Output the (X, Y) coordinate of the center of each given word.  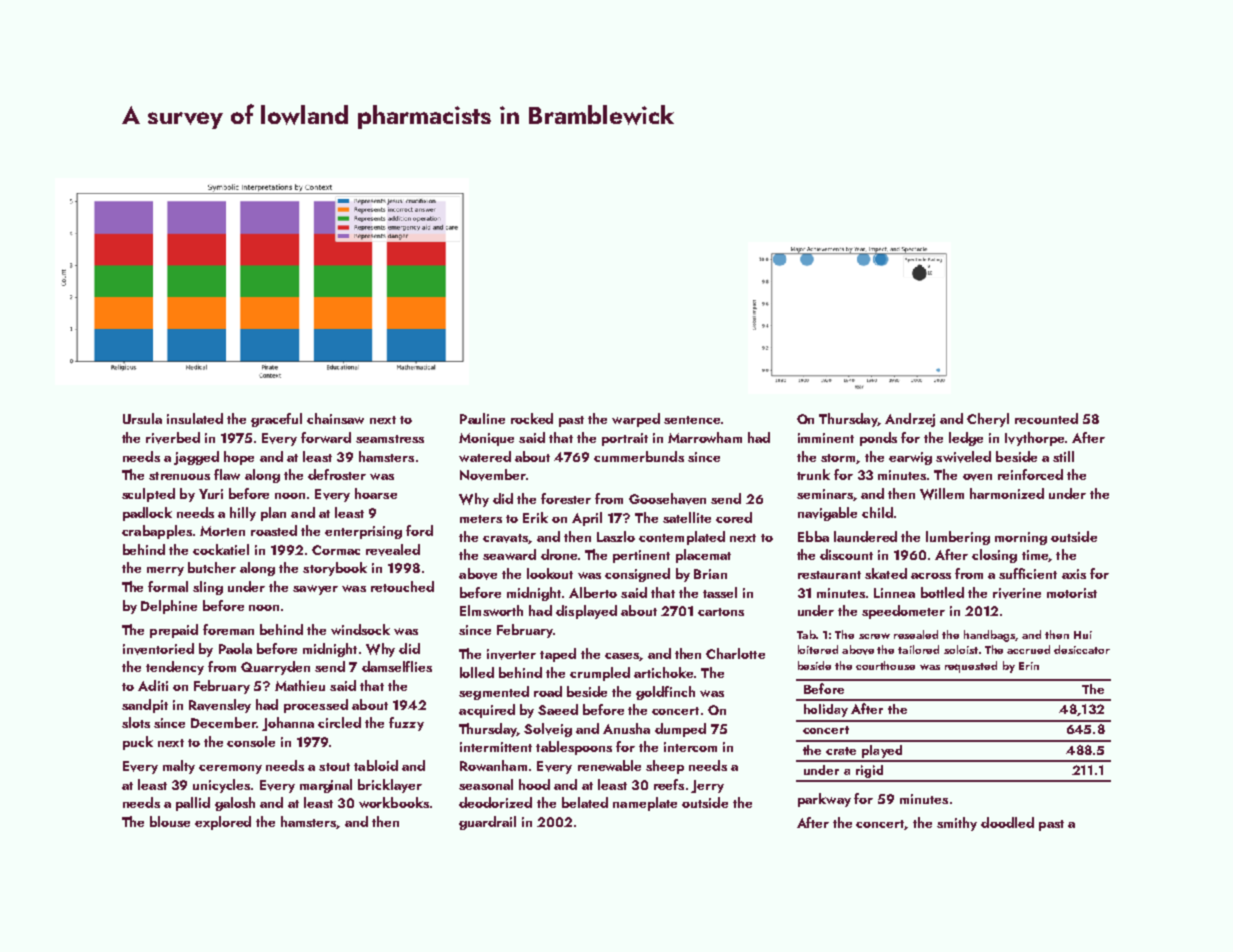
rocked (532, 418)
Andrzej (910, 420)
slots (136, 722)
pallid (193, 804)
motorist (1072, 593)
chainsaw (335, 418)
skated (886, 573)
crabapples (157, 532)
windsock (360, 629)
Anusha (626, 728)
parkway (824, 800)
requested (971, 667)
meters (481, 519)
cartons (721, 612)
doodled (1007, 822)
